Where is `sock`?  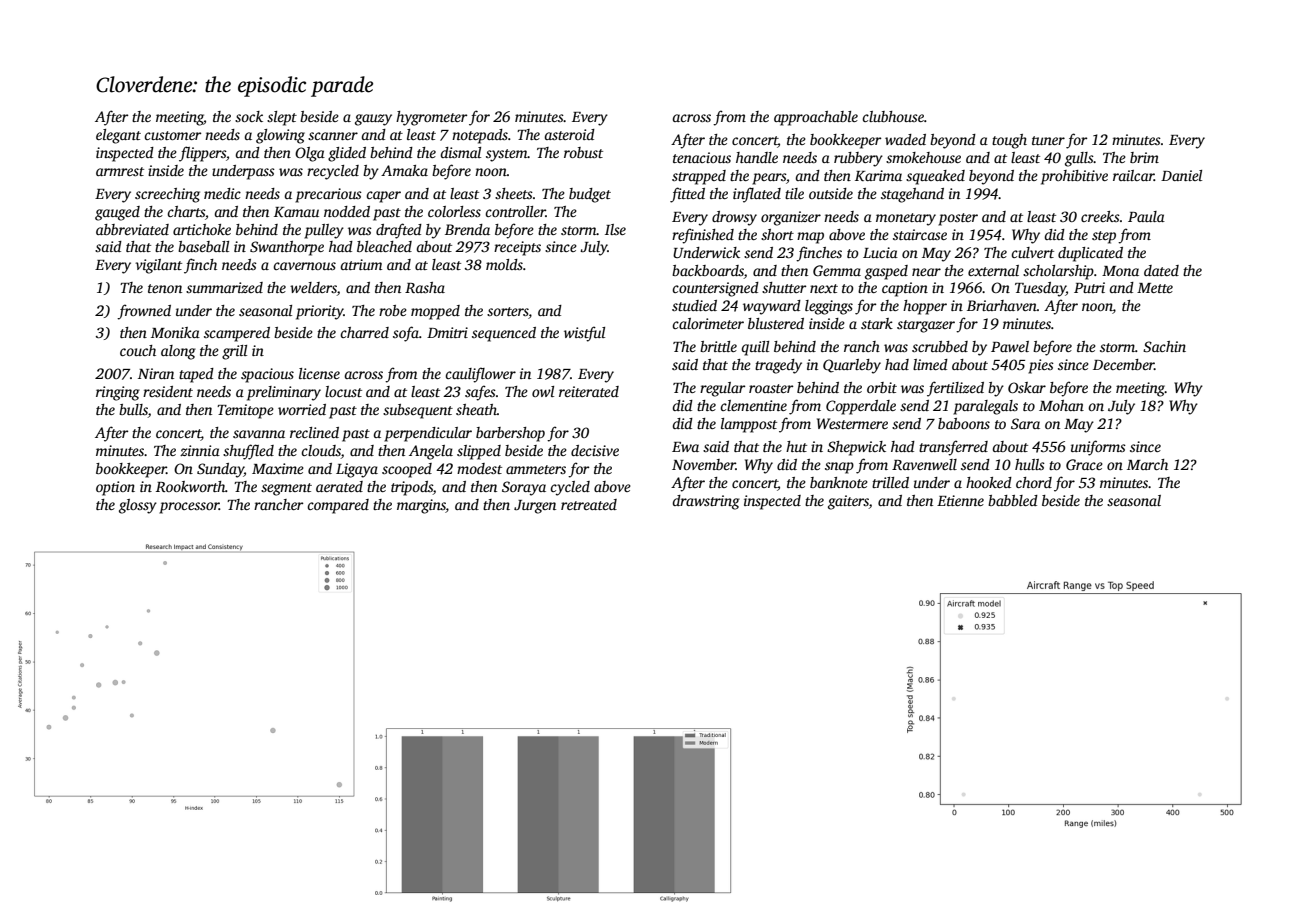 sock is located at coordinates (249, 116).
